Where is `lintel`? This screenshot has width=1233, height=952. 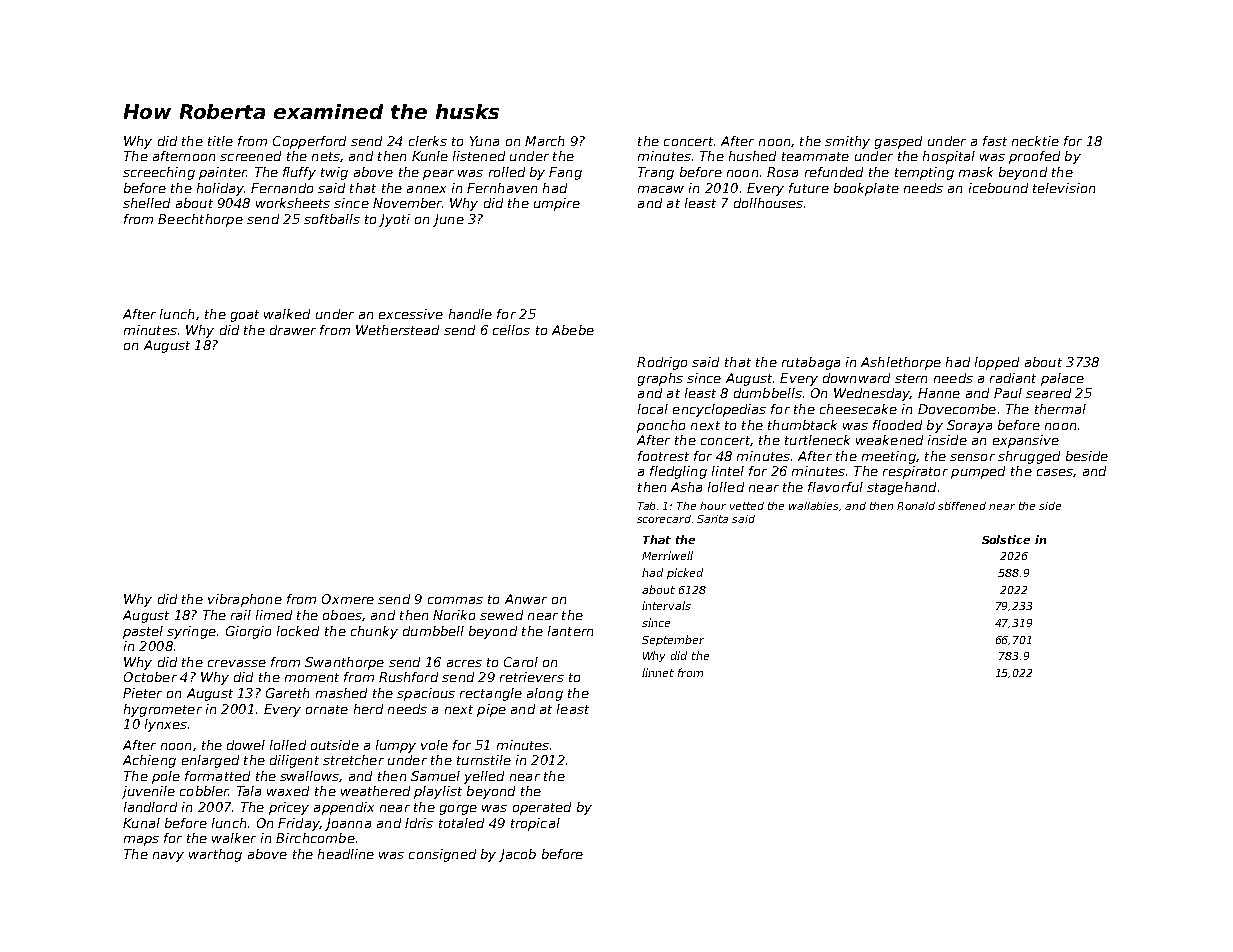
lintel is located at coordinates (728, 471).
